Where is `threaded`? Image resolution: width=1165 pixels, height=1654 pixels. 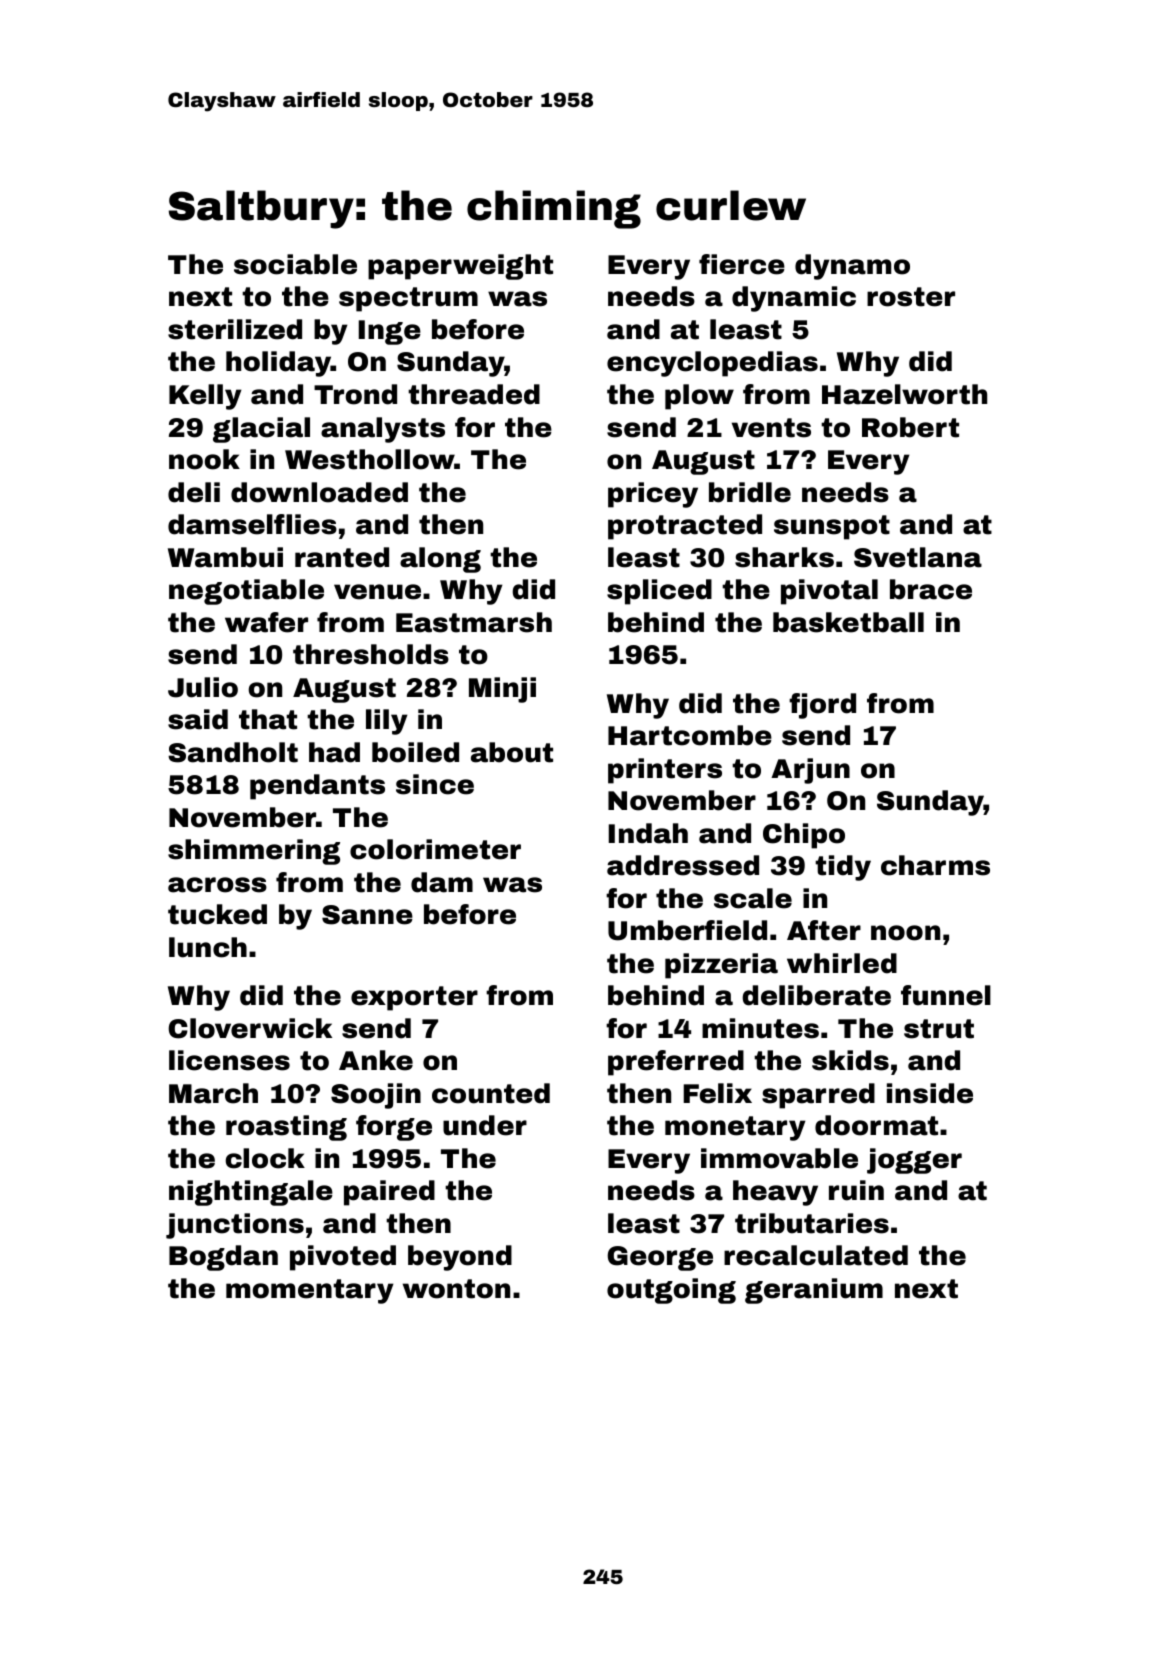
threaded is located at coordinates (474, 394).
